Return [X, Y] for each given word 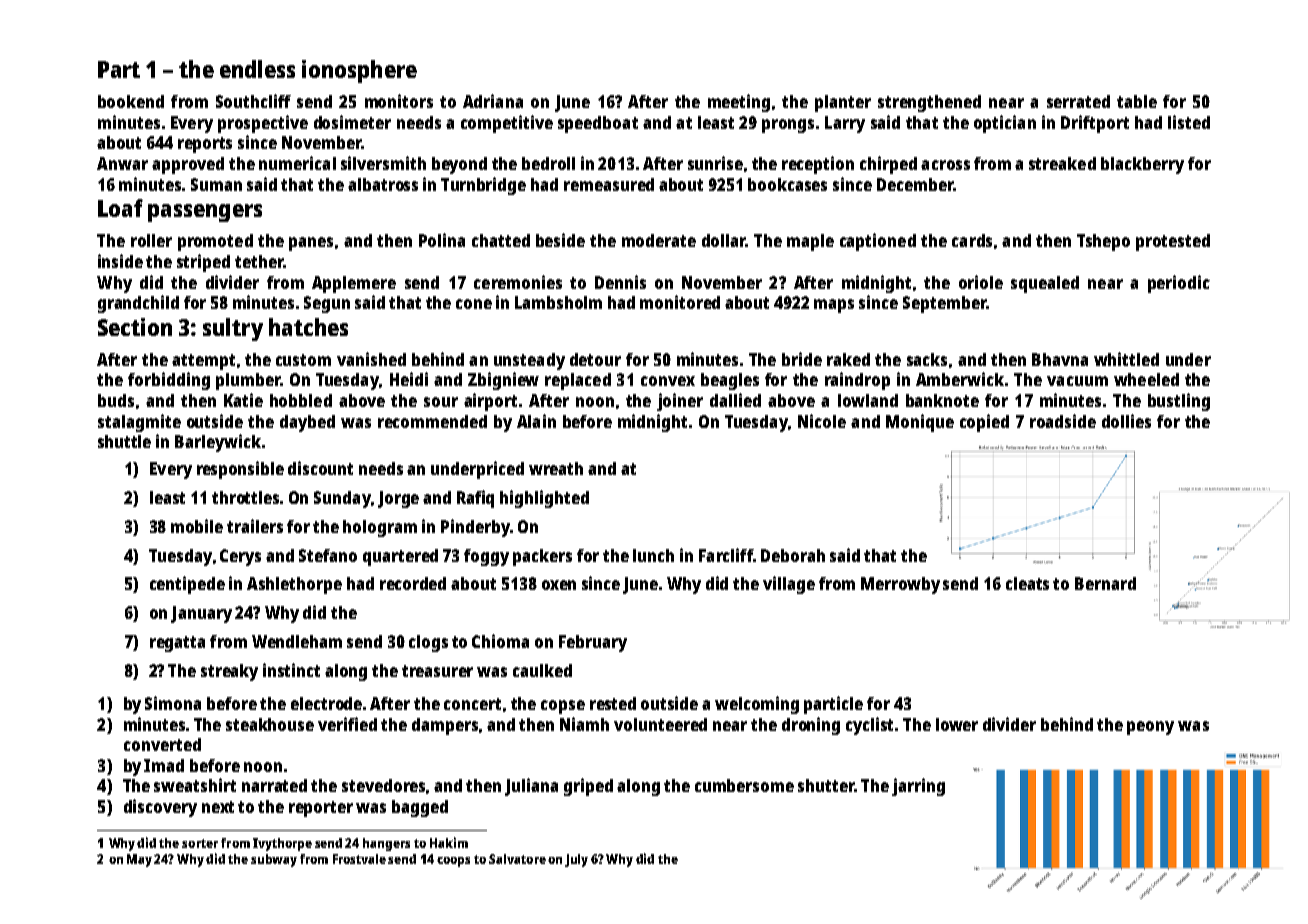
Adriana [493, 101]
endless [257, 69]
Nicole [822, 421]
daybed [307, 423]
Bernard [1105, 583]
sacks [927, 359]
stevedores [383, 785]
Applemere [354, 284]
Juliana [531, 787]
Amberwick [960, 379]
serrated [1078, 101]
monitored [680, 302]
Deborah [793, 555]
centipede [187, 585]
